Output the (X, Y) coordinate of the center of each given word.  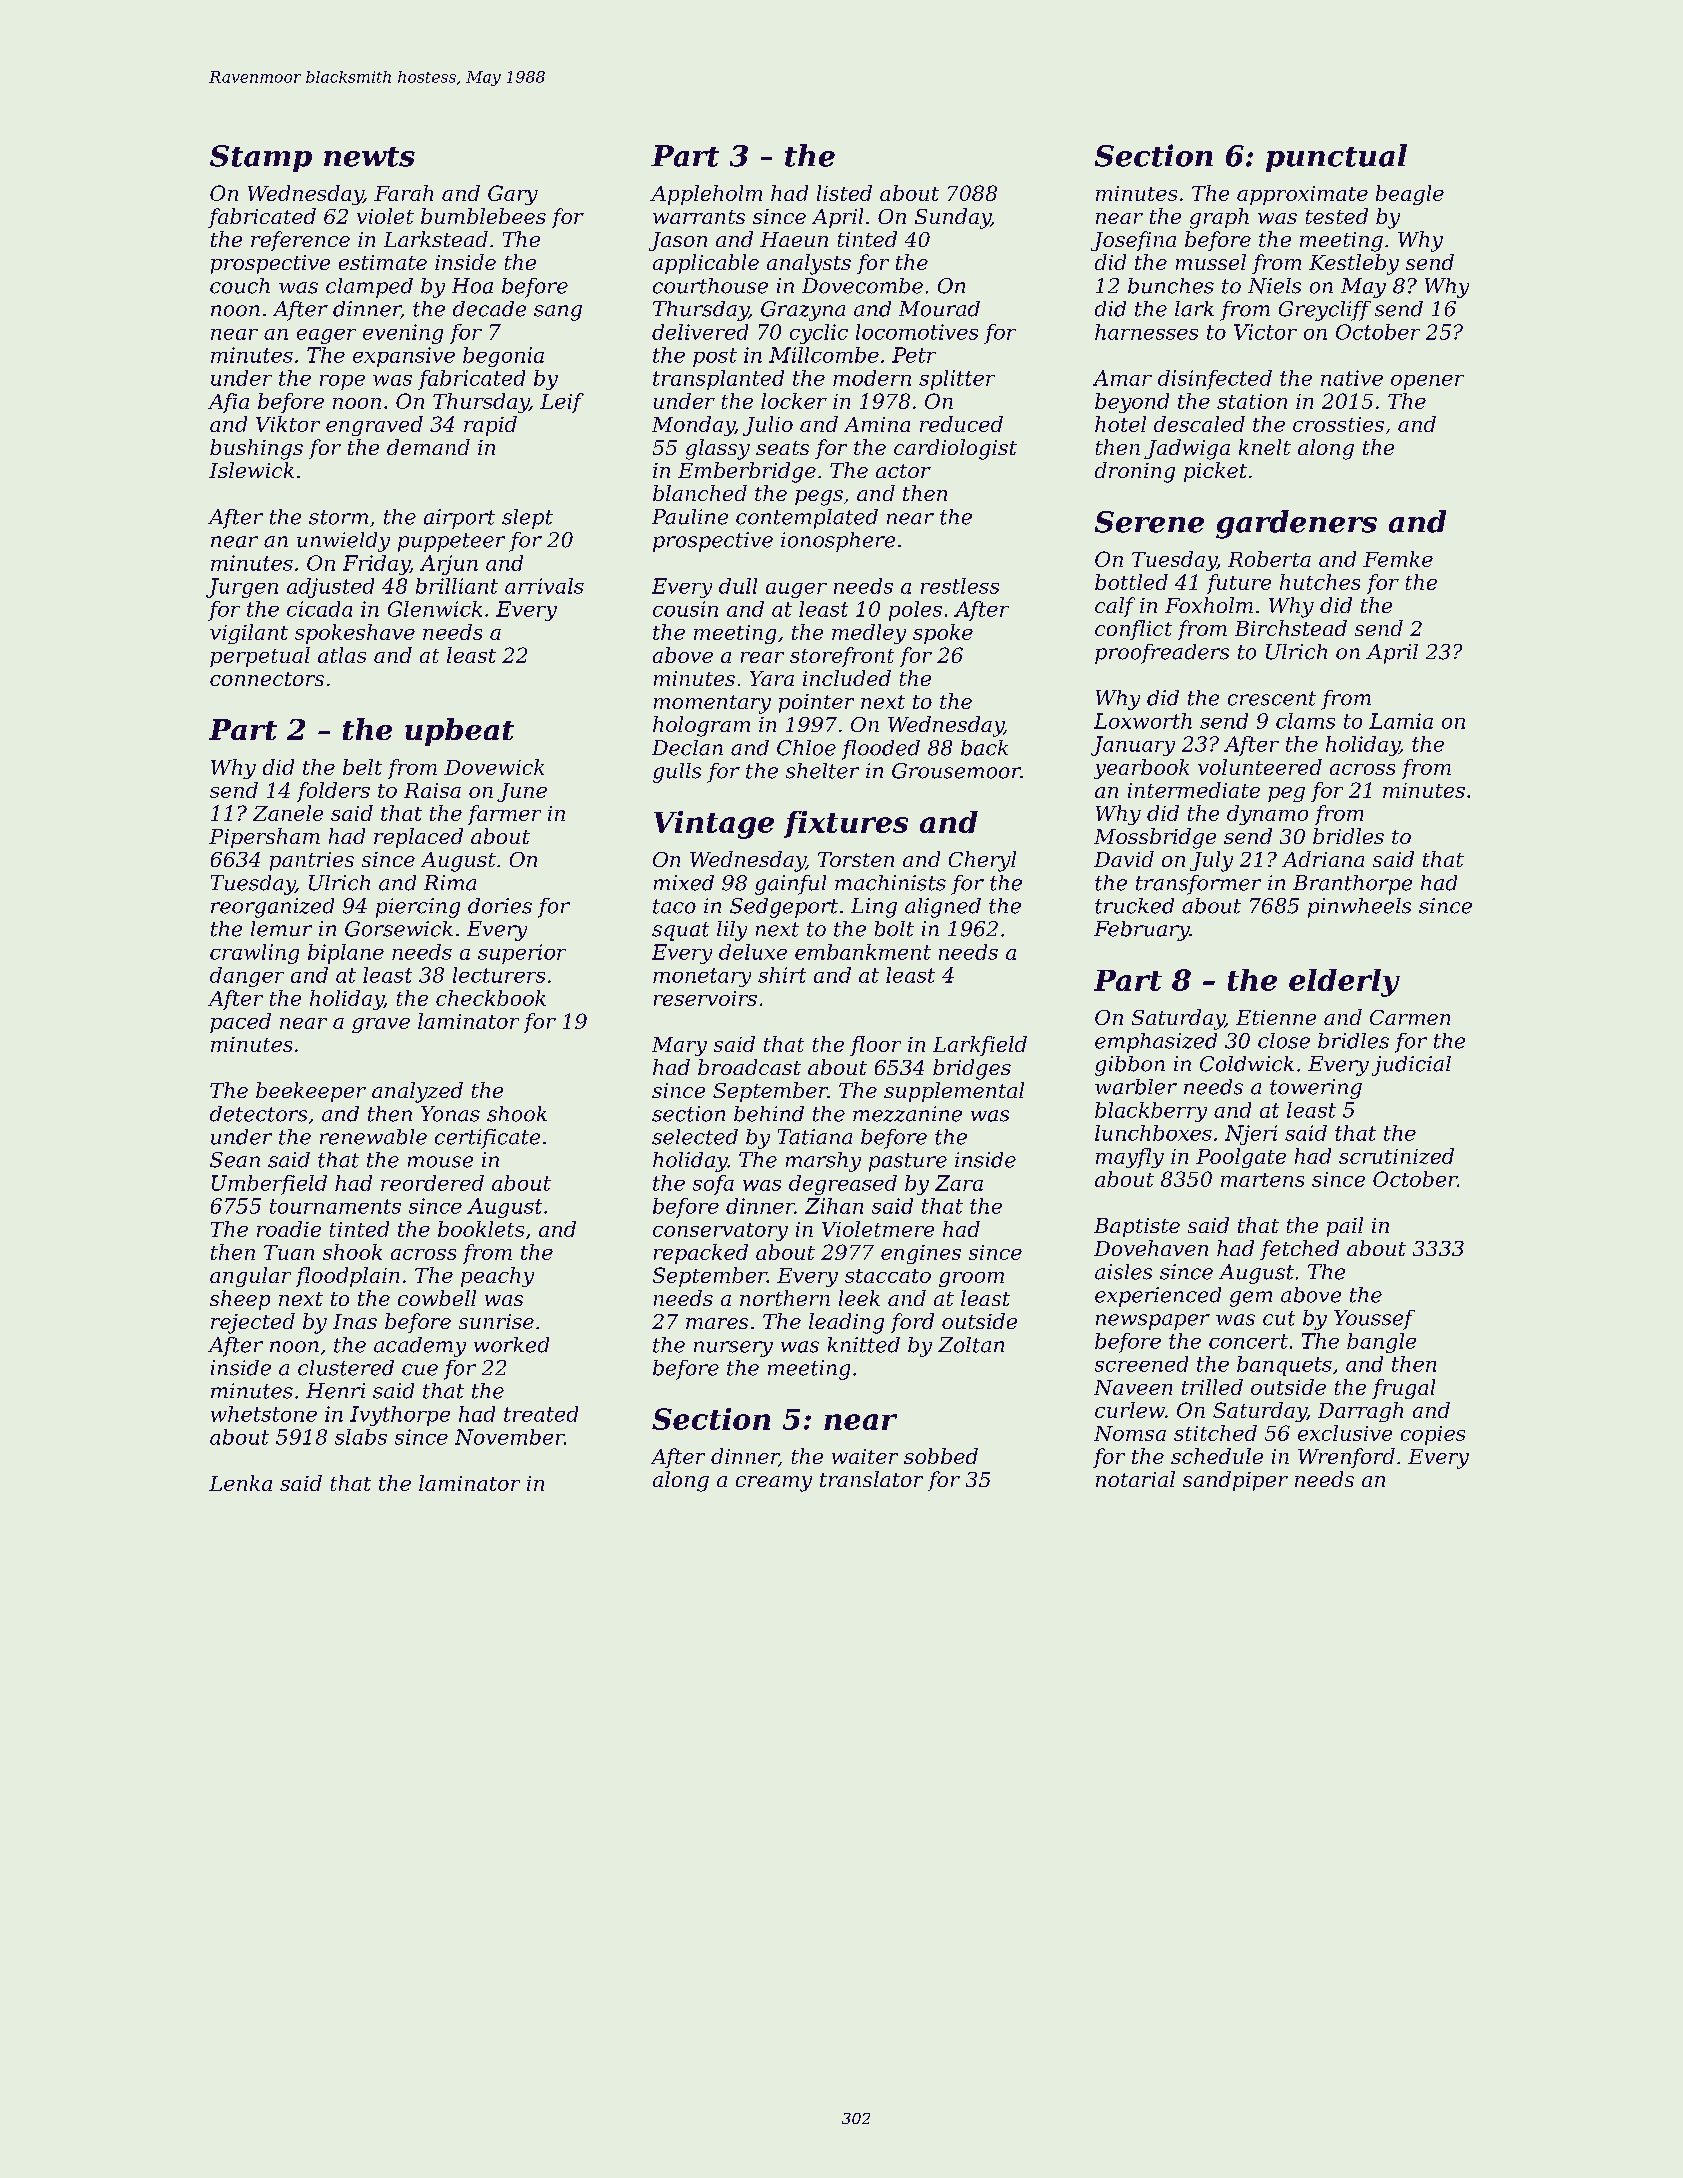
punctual (1336, 158)
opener (1427, 382)
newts (369, 157)
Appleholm (706, 195)
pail (1345, 1227)
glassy (718, 449)
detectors (258, 1114)
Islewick (251, 470)
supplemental (954, 1092)
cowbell (437, 1298)
